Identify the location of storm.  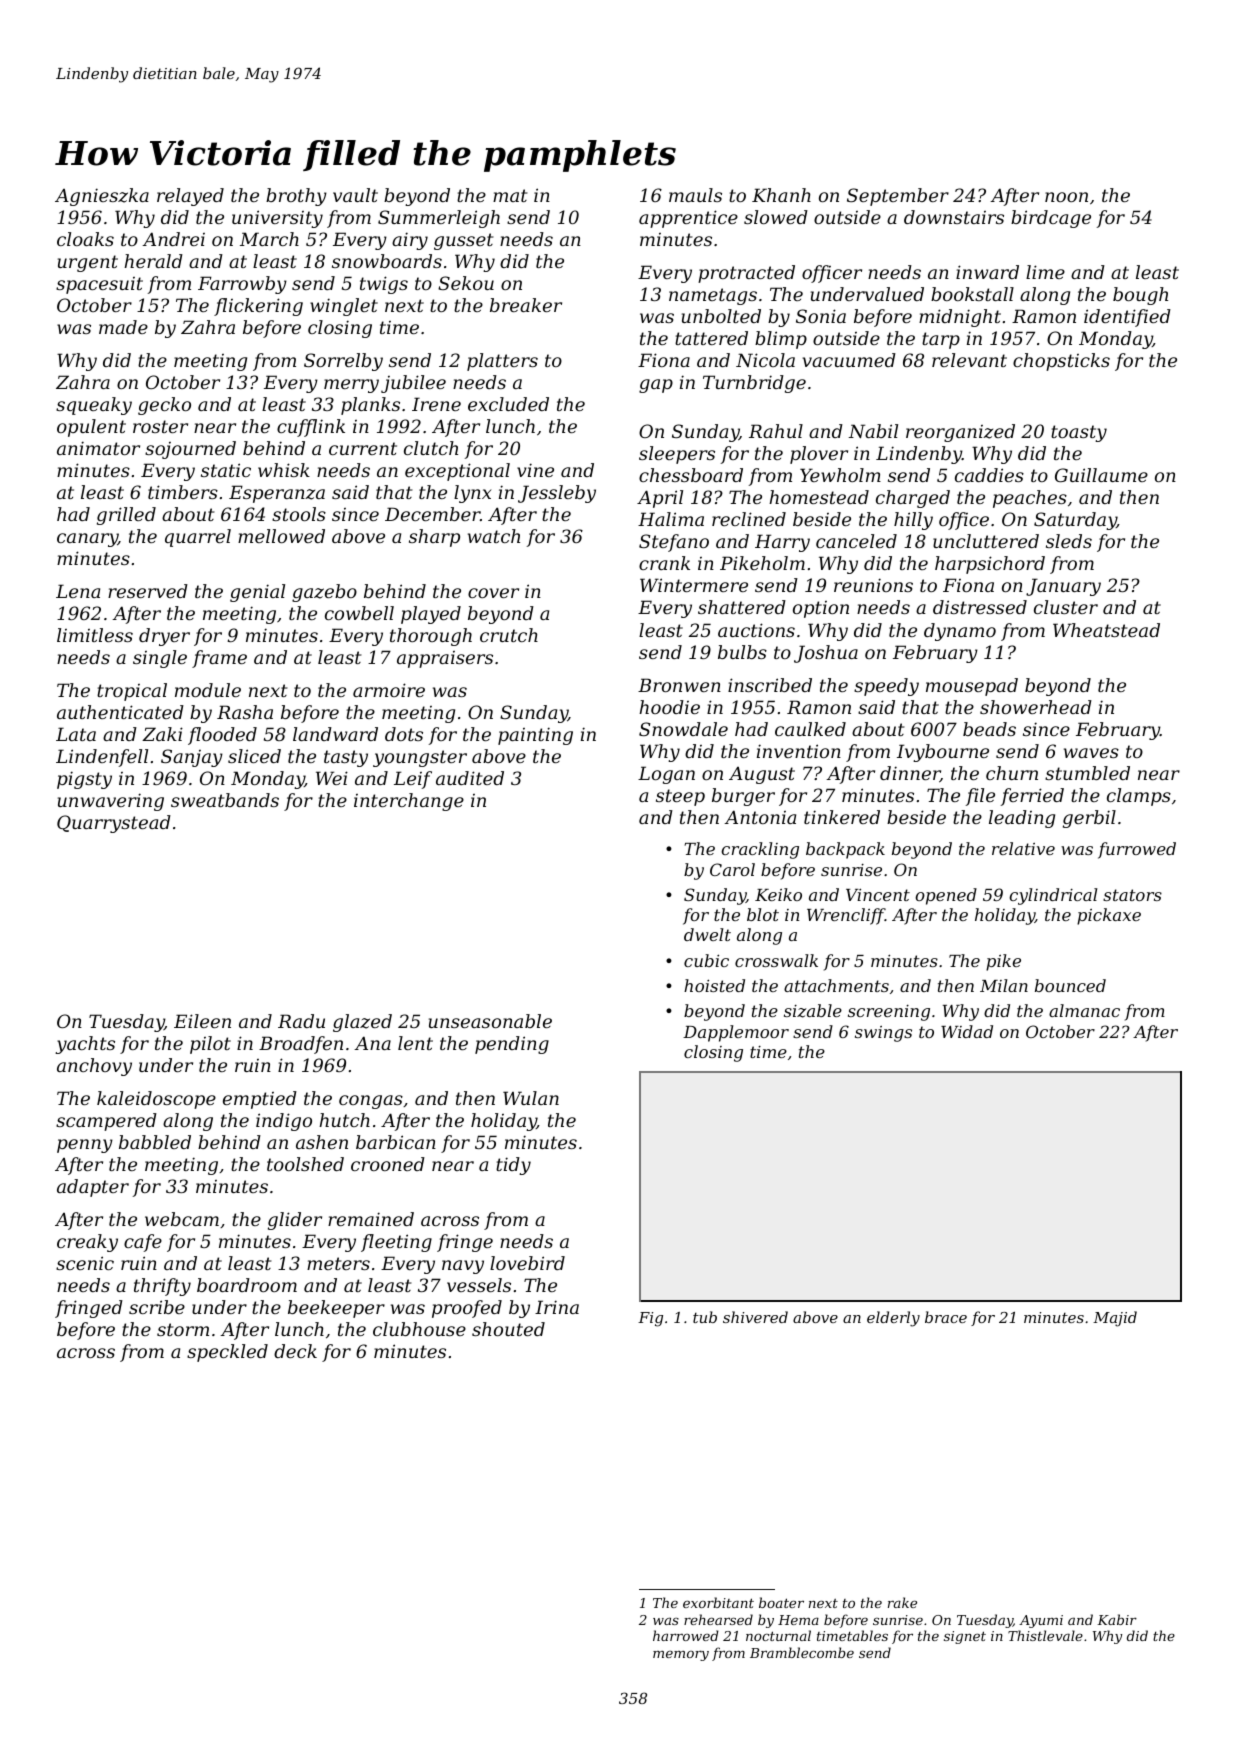
(183, 1329).
